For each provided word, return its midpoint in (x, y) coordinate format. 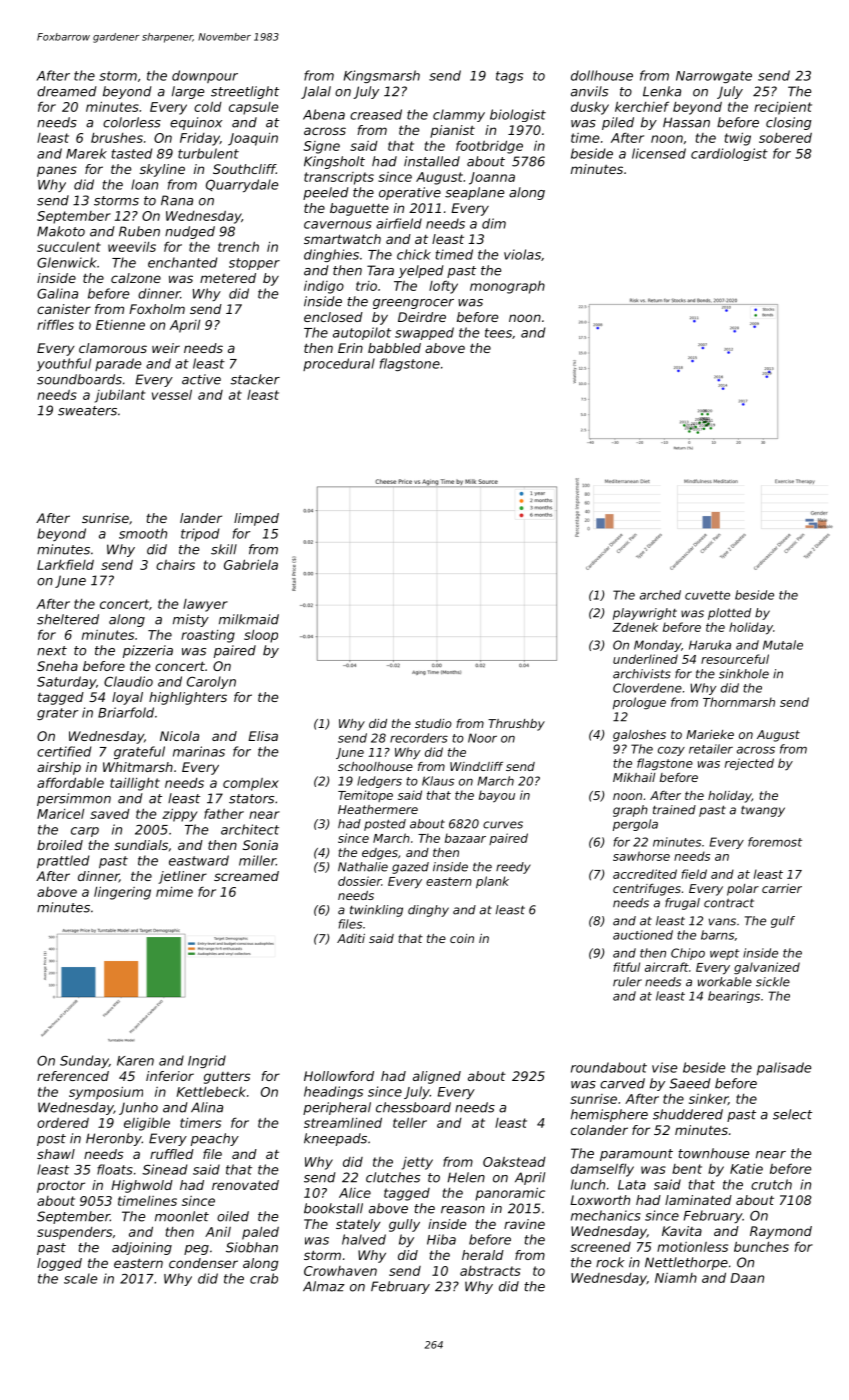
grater (57, 714)
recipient (783, 108)
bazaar (465, 838)
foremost (775, 842)
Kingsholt (334, 162)
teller (410, 1122)
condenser (203, 1263)
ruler (627, 982)
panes (57, 171)
